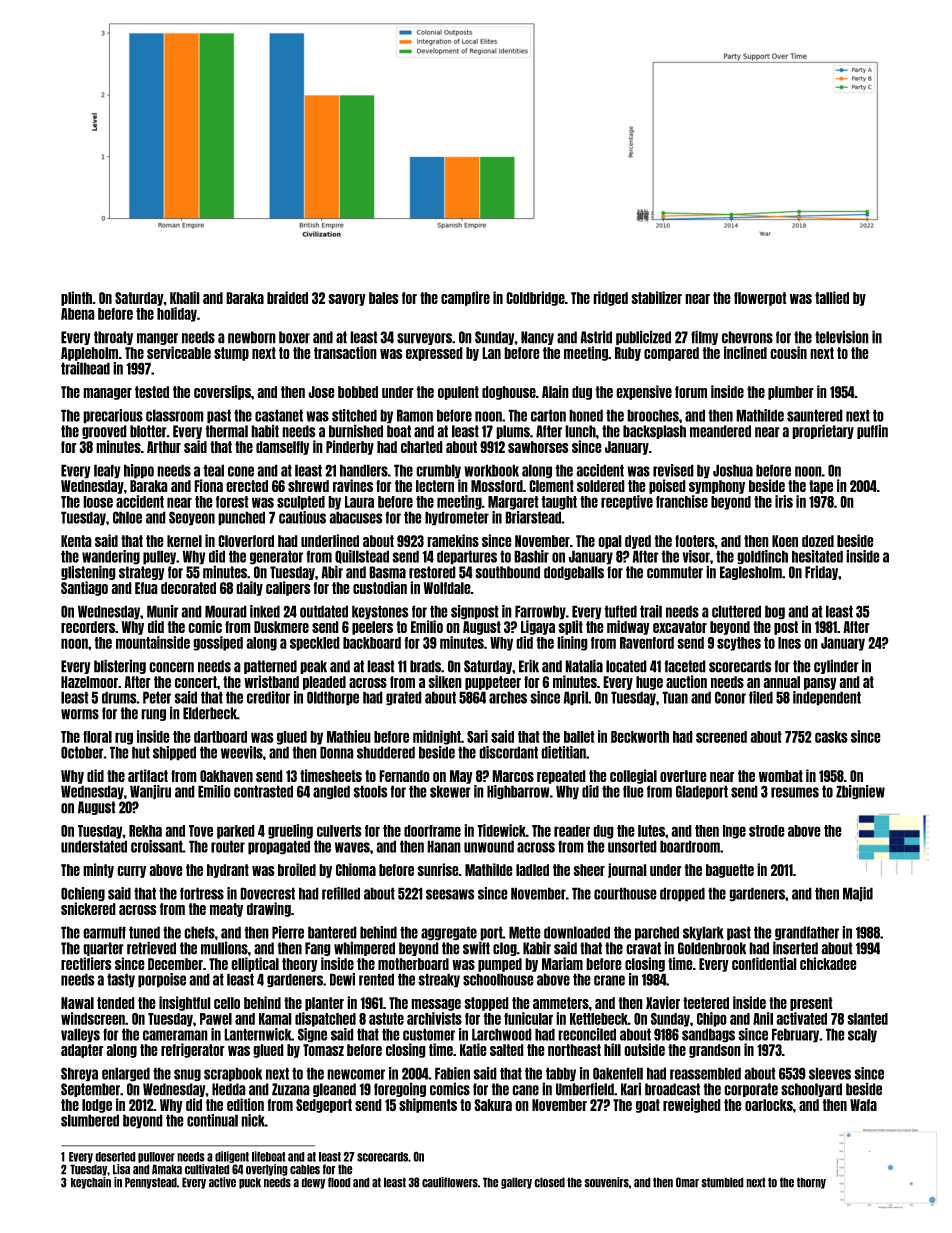 The image size is (952, 1233). Describe the element at coordinates (449, 933) in the screenshot. I see `aggregate` at that location.
